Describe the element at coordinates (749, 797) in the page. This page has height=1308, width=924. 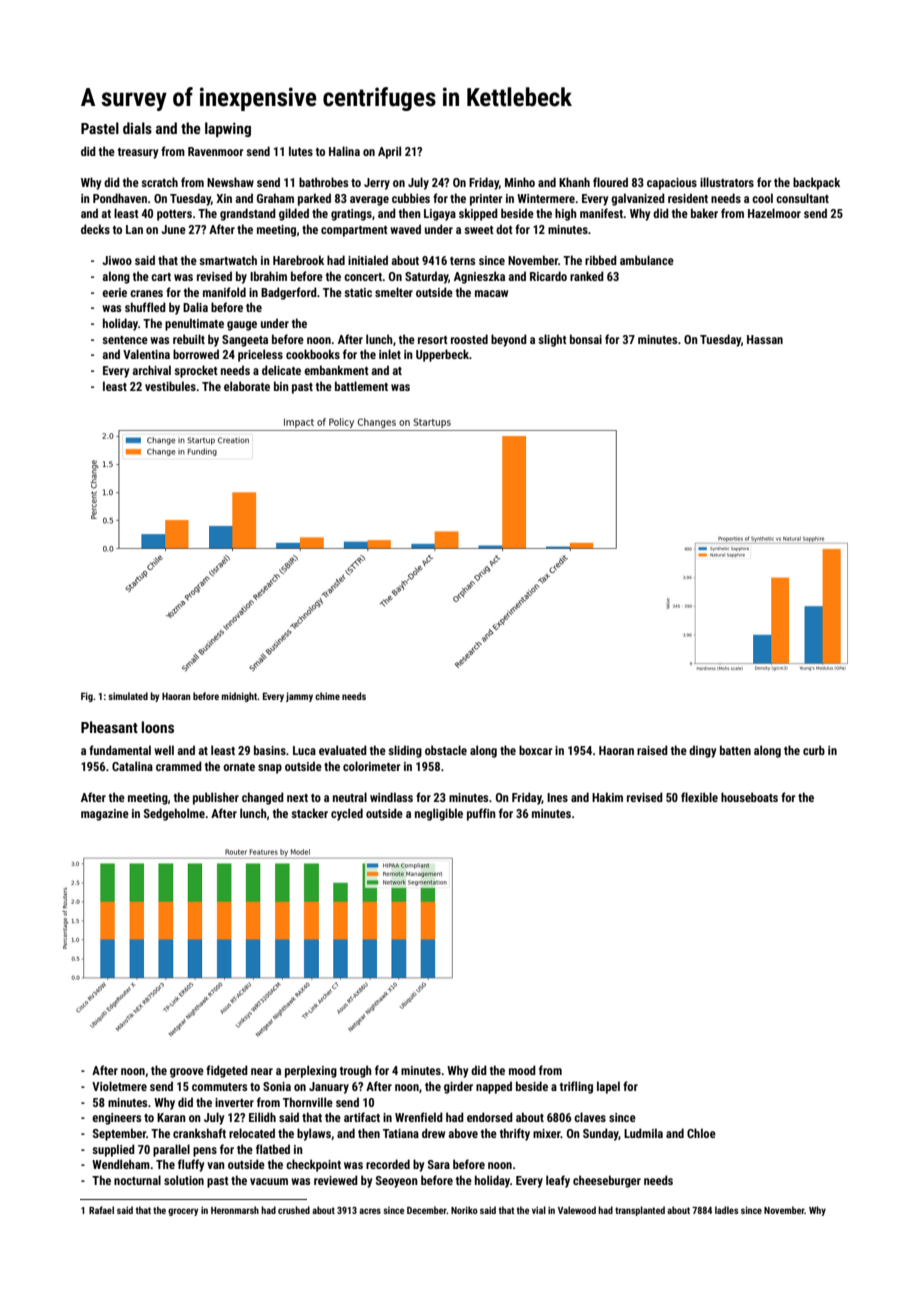
I see `houseboats` at that location.
